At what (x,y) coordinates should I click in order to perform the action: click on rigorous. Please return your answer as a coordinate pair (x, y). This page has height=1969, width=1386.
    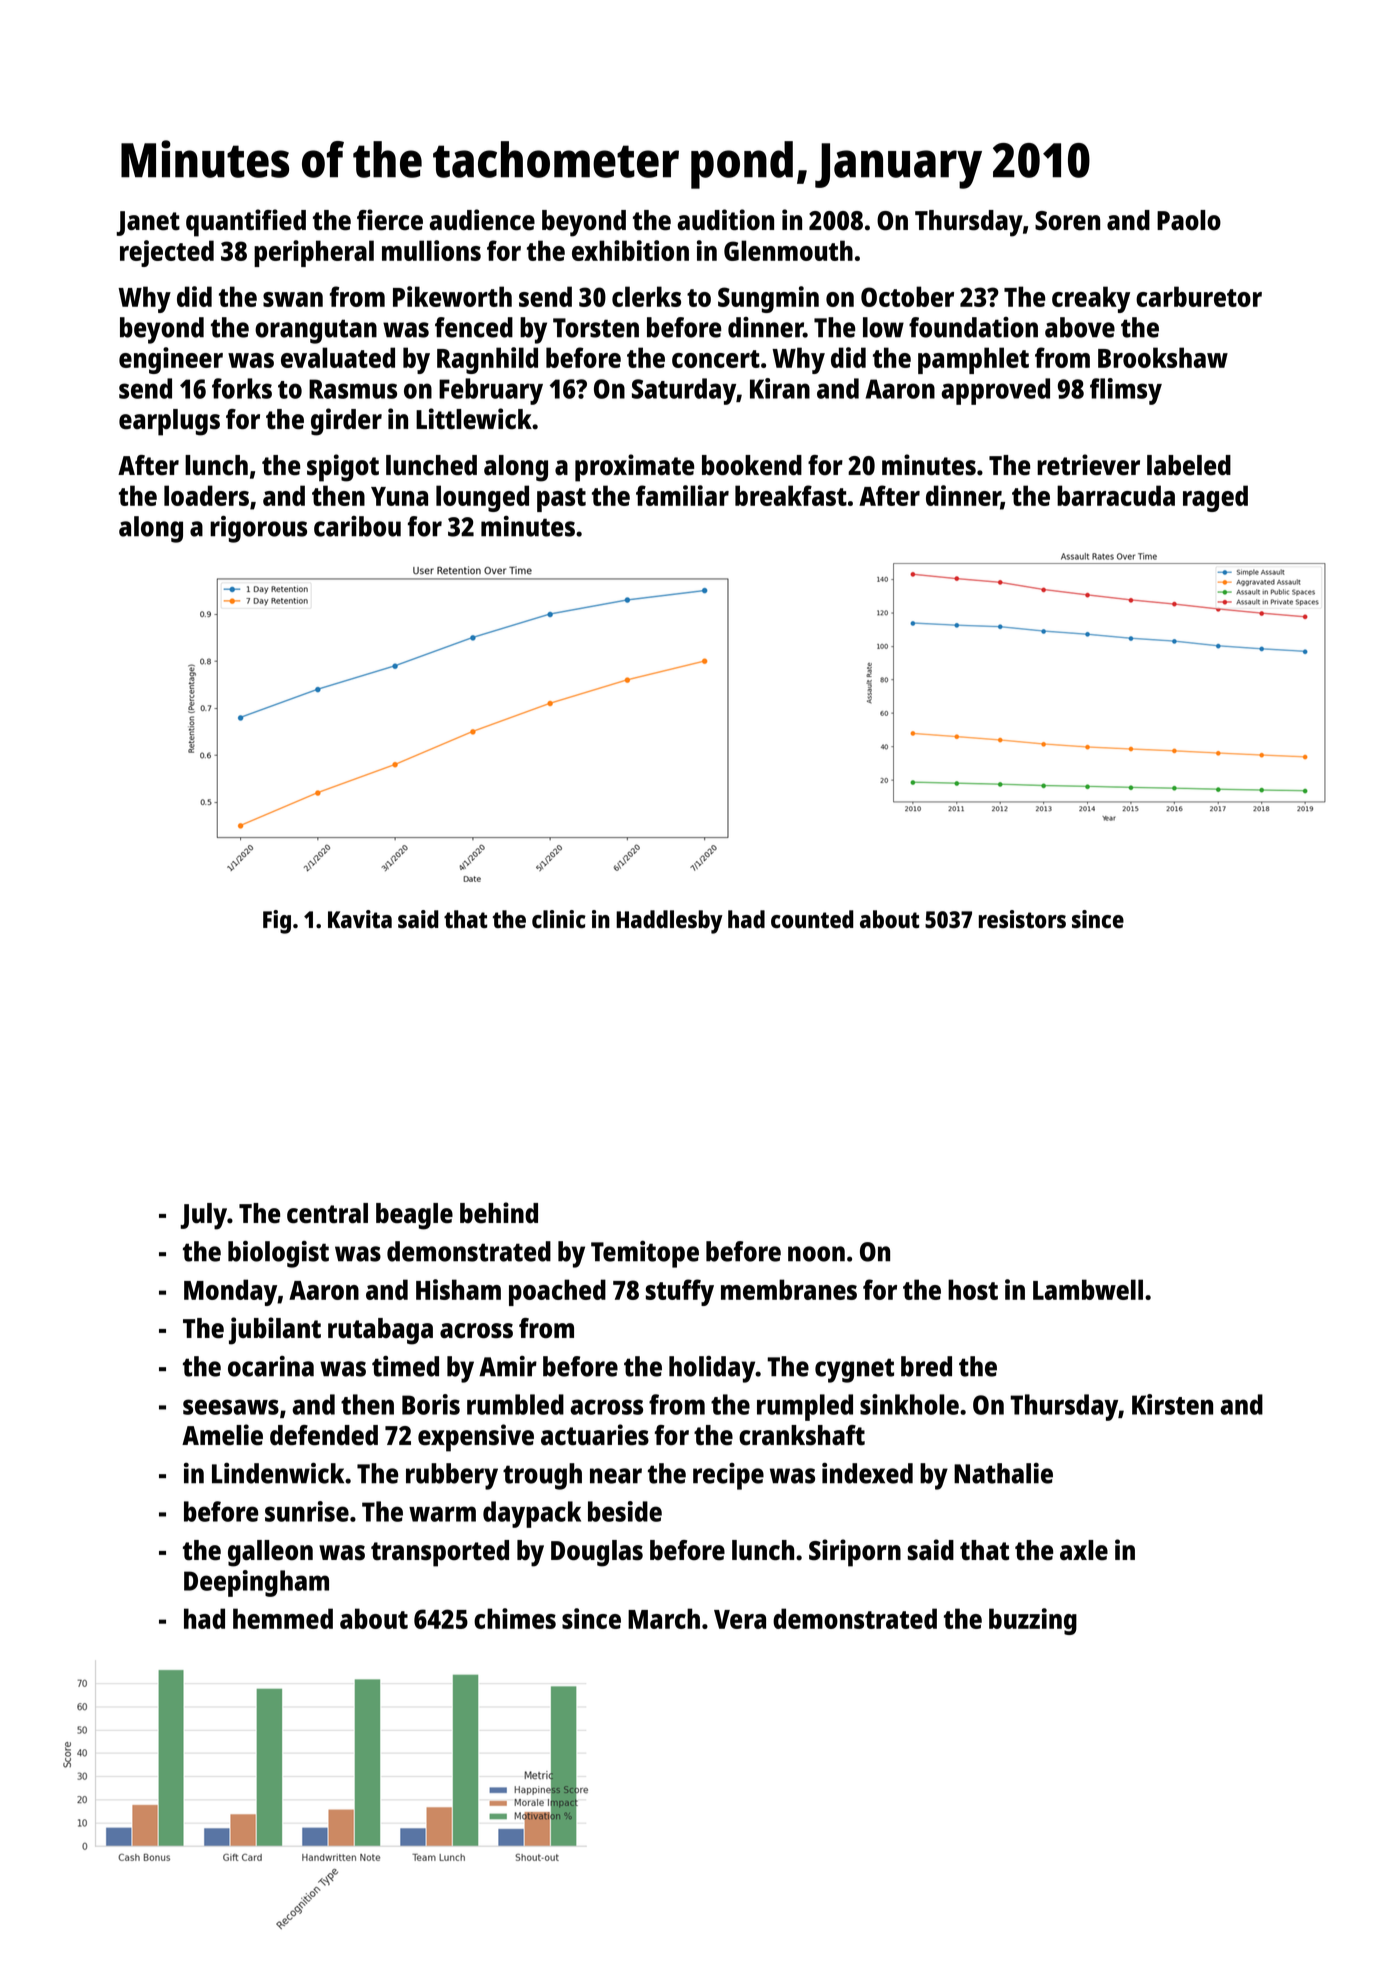
    Looking at the image, I should click on (258, 529).
